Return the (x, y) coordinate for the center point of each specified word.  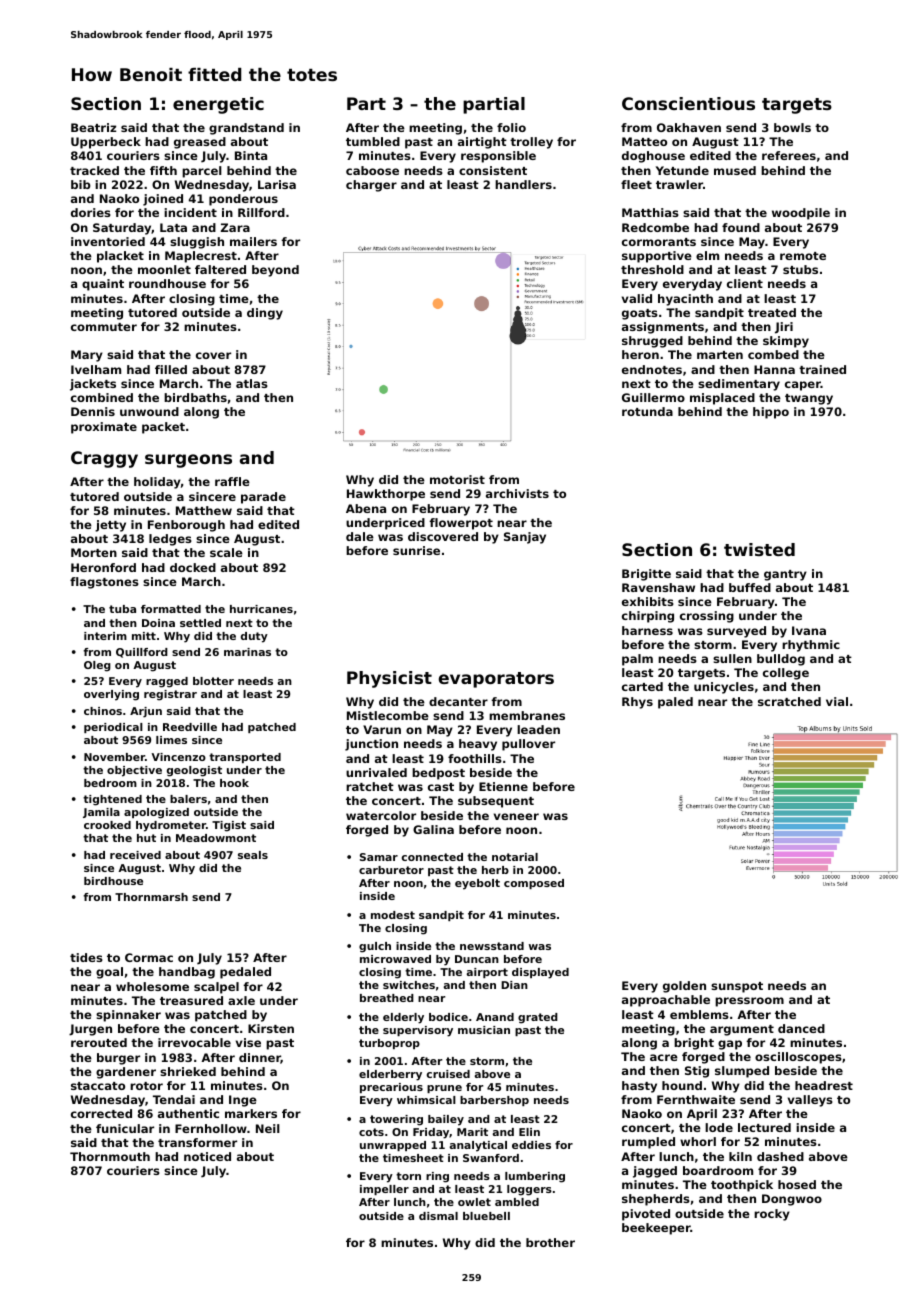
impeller (384, 1190)
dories (91, 212)
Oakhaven (689, 127)
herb (495, 870)
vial (837, 701)
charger (371, 186)
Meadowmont (216, 838)
